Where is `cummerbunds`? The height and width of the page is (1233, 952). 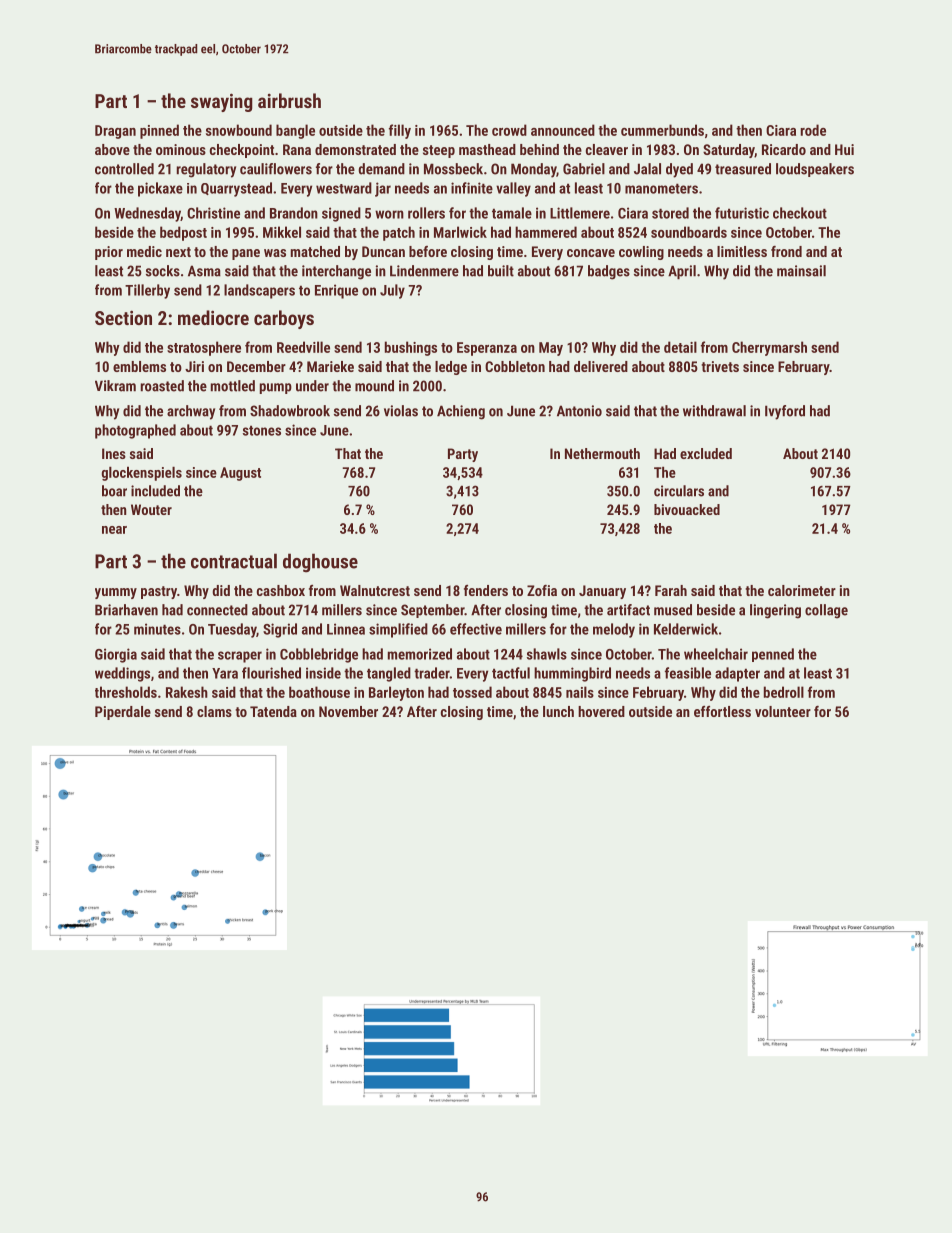
cummerbunds is located at coordinates (662, 130).
